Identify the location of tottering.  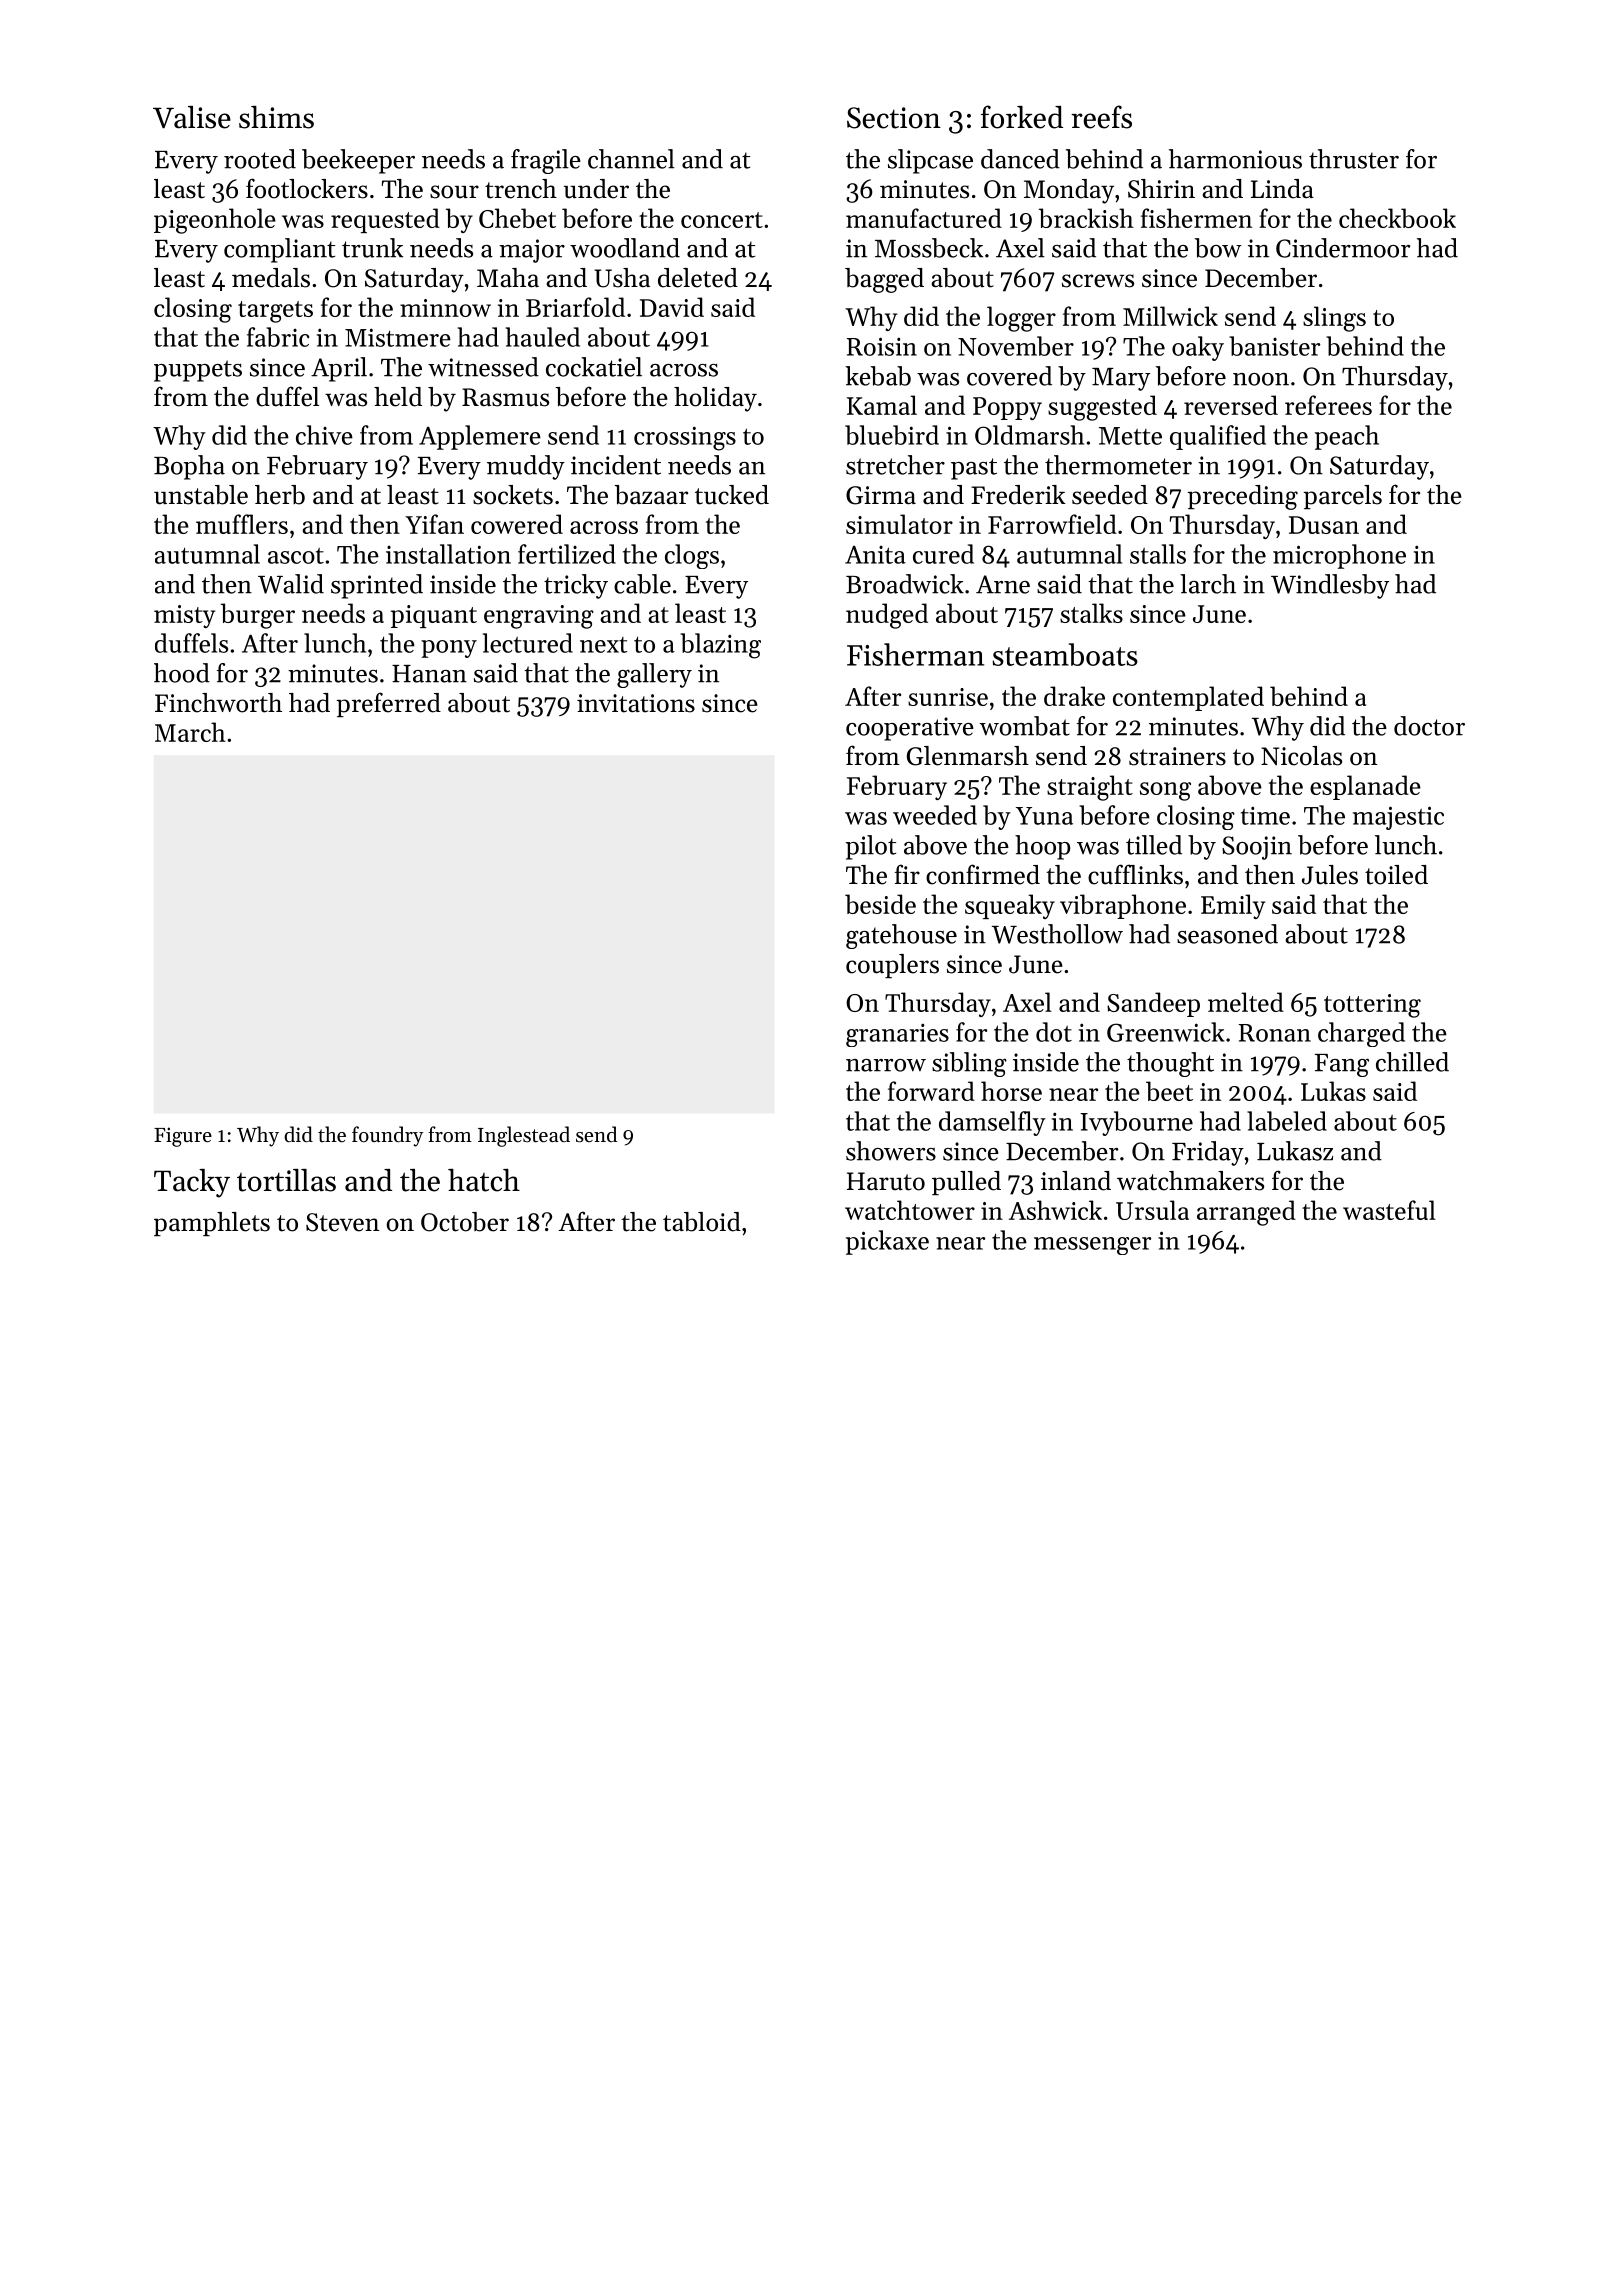
(1372, 1006).
